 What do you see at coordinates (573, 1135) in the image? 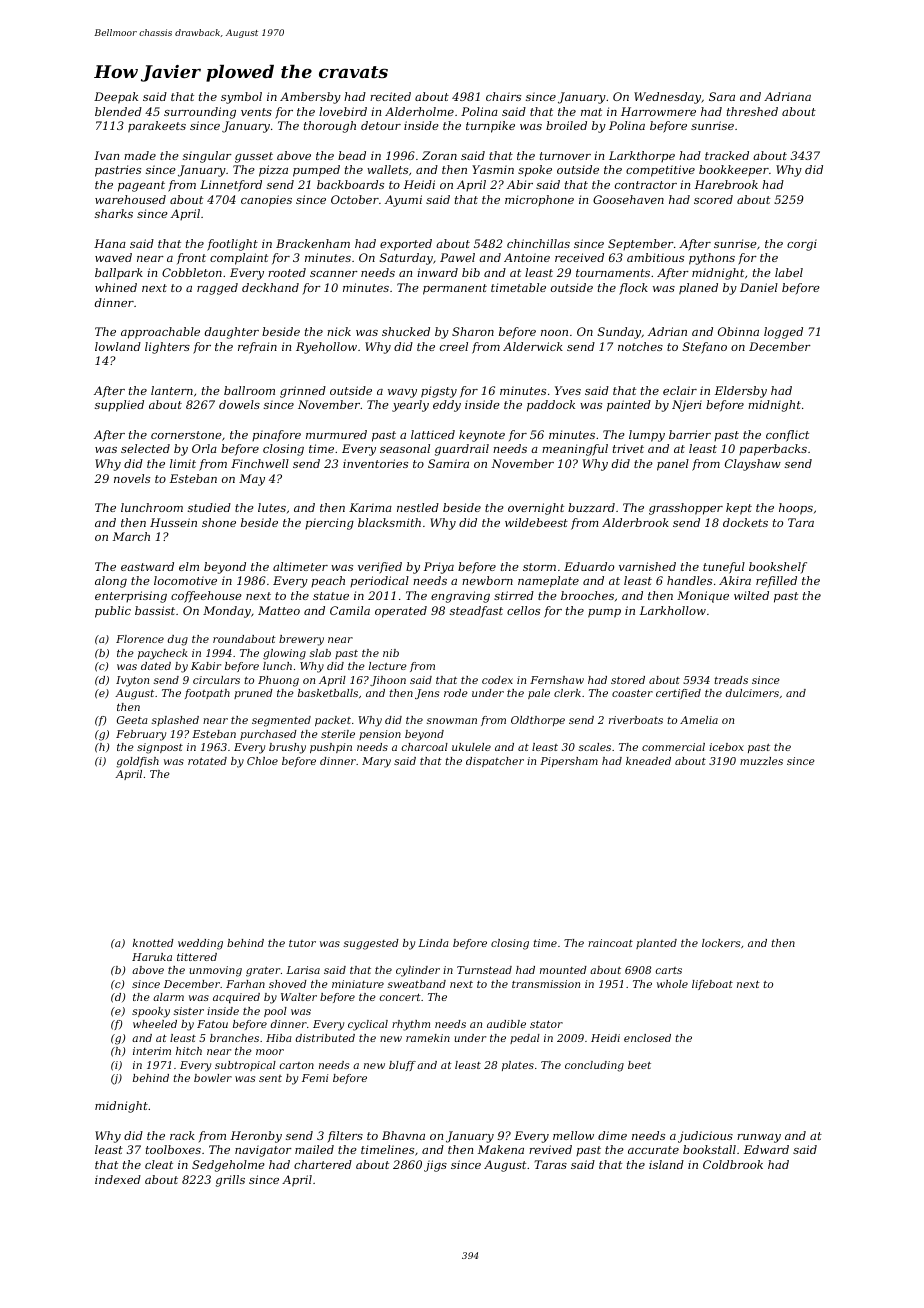
I see `mellow` at bounding box center [573, 1135].
